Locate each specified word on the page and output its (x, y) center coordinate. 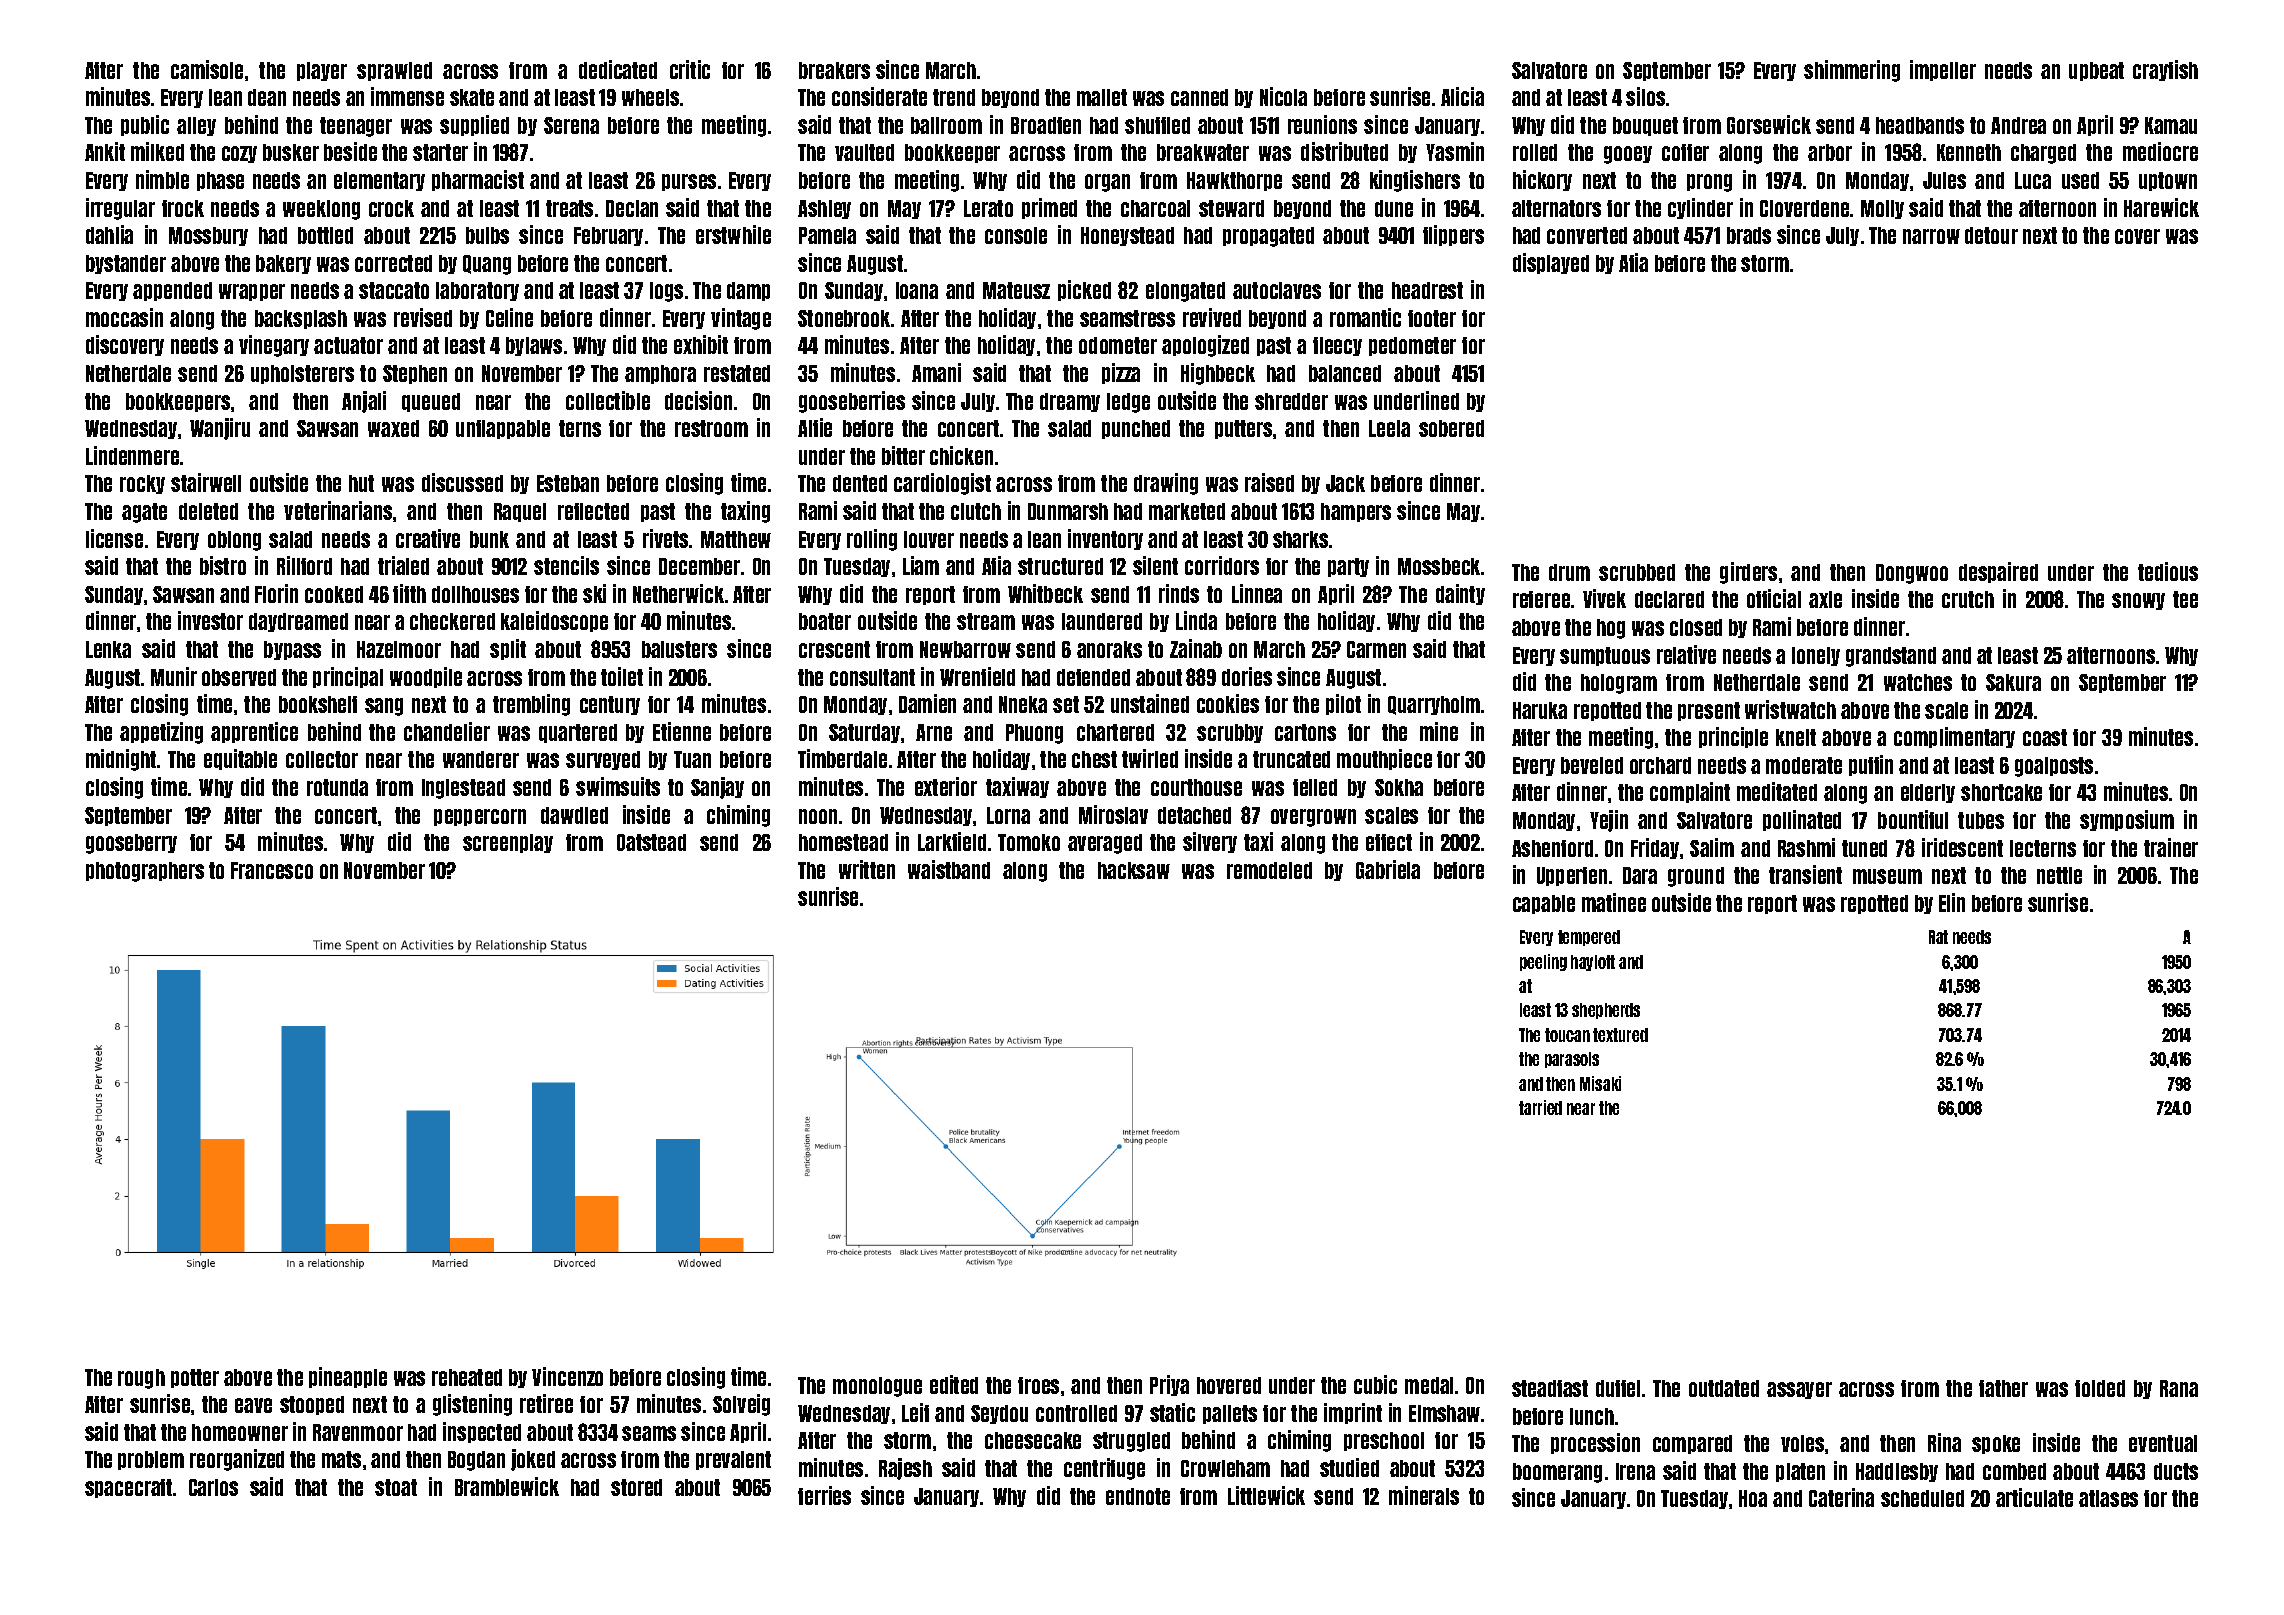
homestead (843, 842)
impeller (1943, 70)
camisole (207, 69)
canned (1199, 97)
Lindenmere (132, 455)
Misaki (1600, 1083)
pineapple (348, 1377)
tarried (1540, 1107)
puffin (1871, 765)
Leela (1389, 428)
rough (141, 1379)
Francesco (272, 870)
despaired (1998, 572)
